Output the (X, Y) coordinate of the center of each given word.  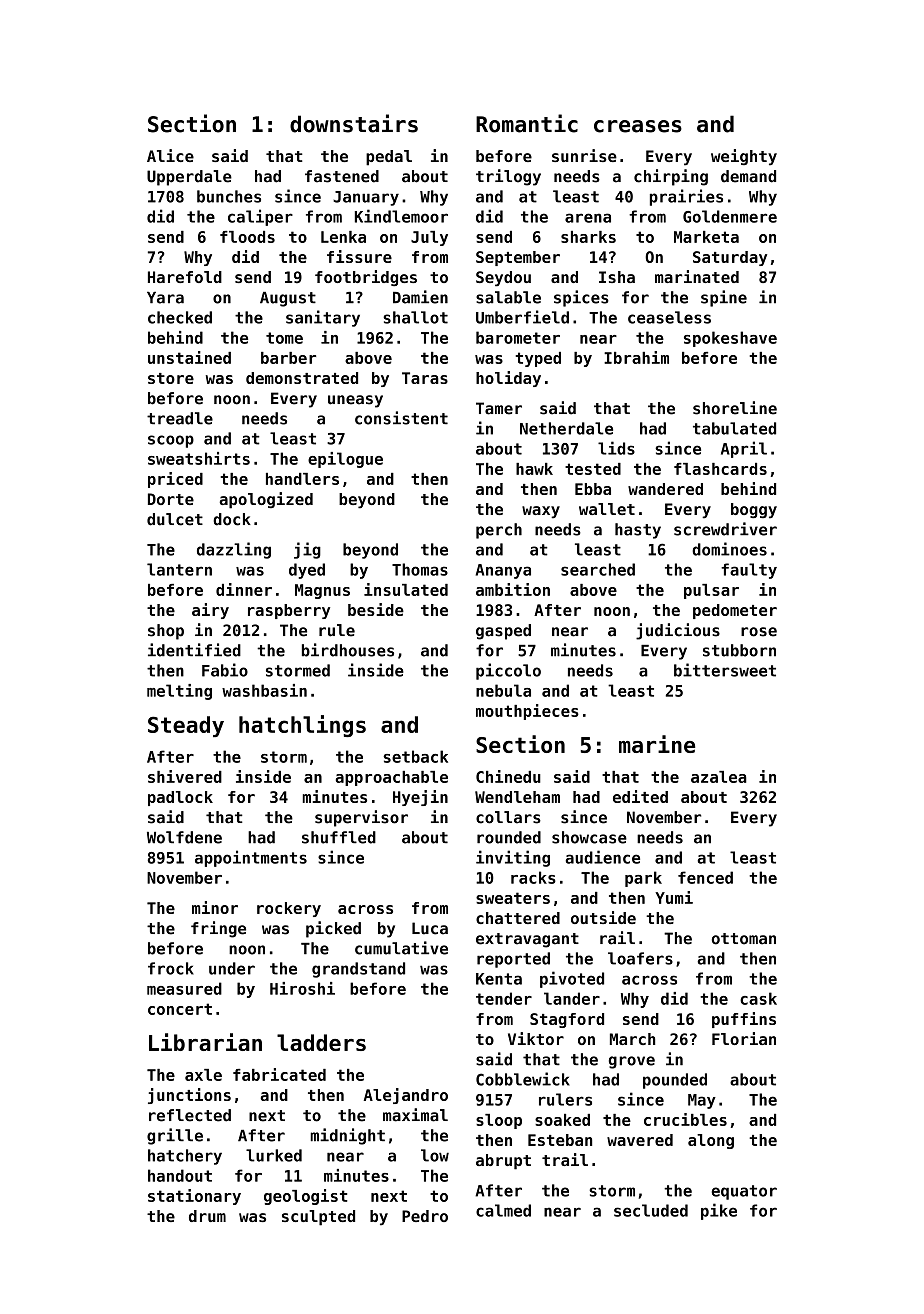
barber (288, 358)
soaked (562, 1120)
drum (207, 1216)
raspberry (289, 611)
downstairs (354, 123)
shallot (415, 317)
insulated (406, 589)
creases (638, 126)
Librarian (205, 1042)
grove (632, 1062)
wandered (665, 489)
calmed (503, 1210)
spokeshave (730, 339)
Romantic (527, 123)
